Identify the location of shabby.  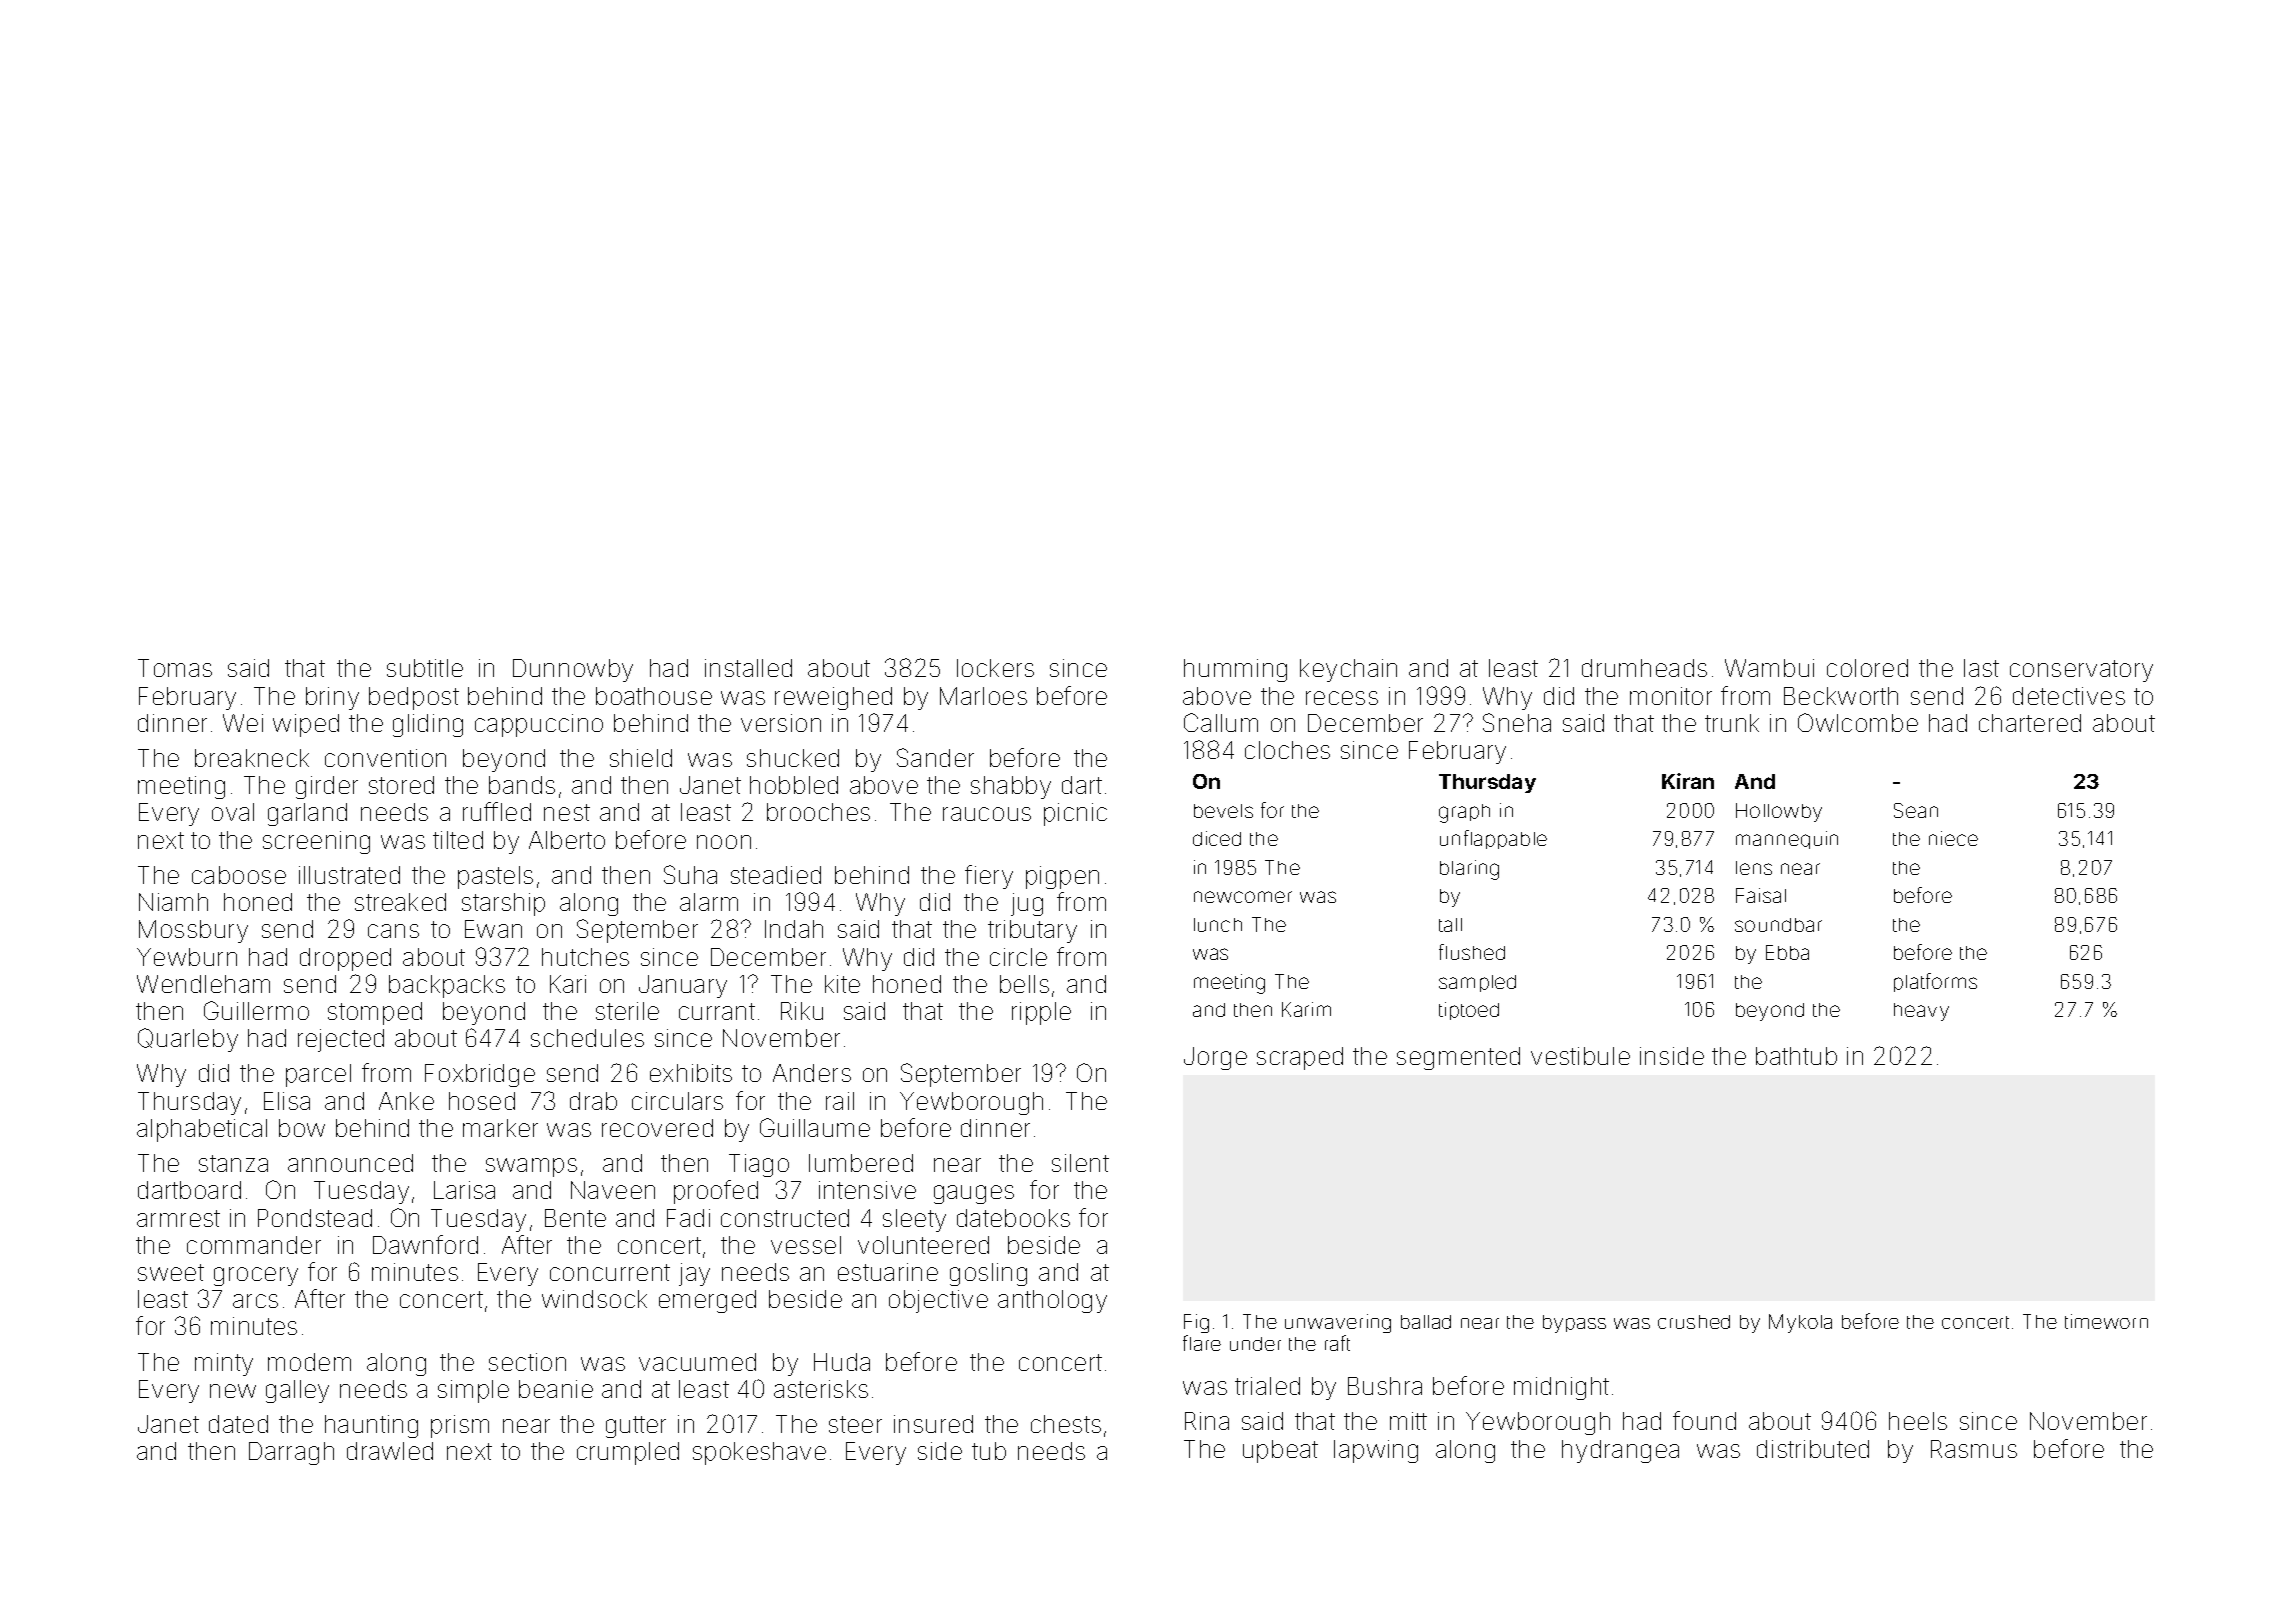
(1011, 787).
